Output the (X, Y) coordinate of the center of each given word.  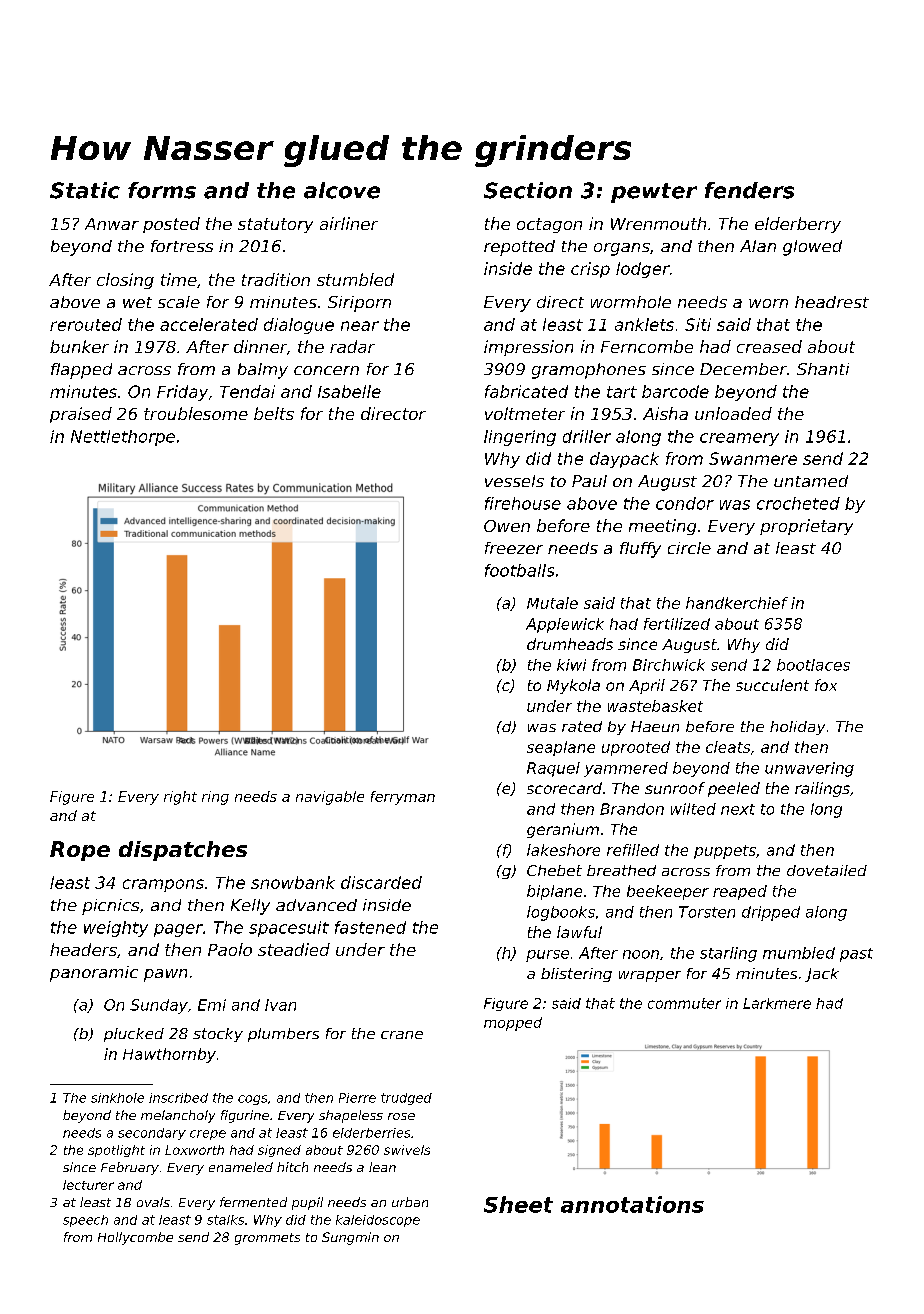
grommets (267, 1239)
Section (528, 190)
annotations (632, 1204)
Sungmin (350, 1238)
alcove (342, 190)
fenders (749, 190)
